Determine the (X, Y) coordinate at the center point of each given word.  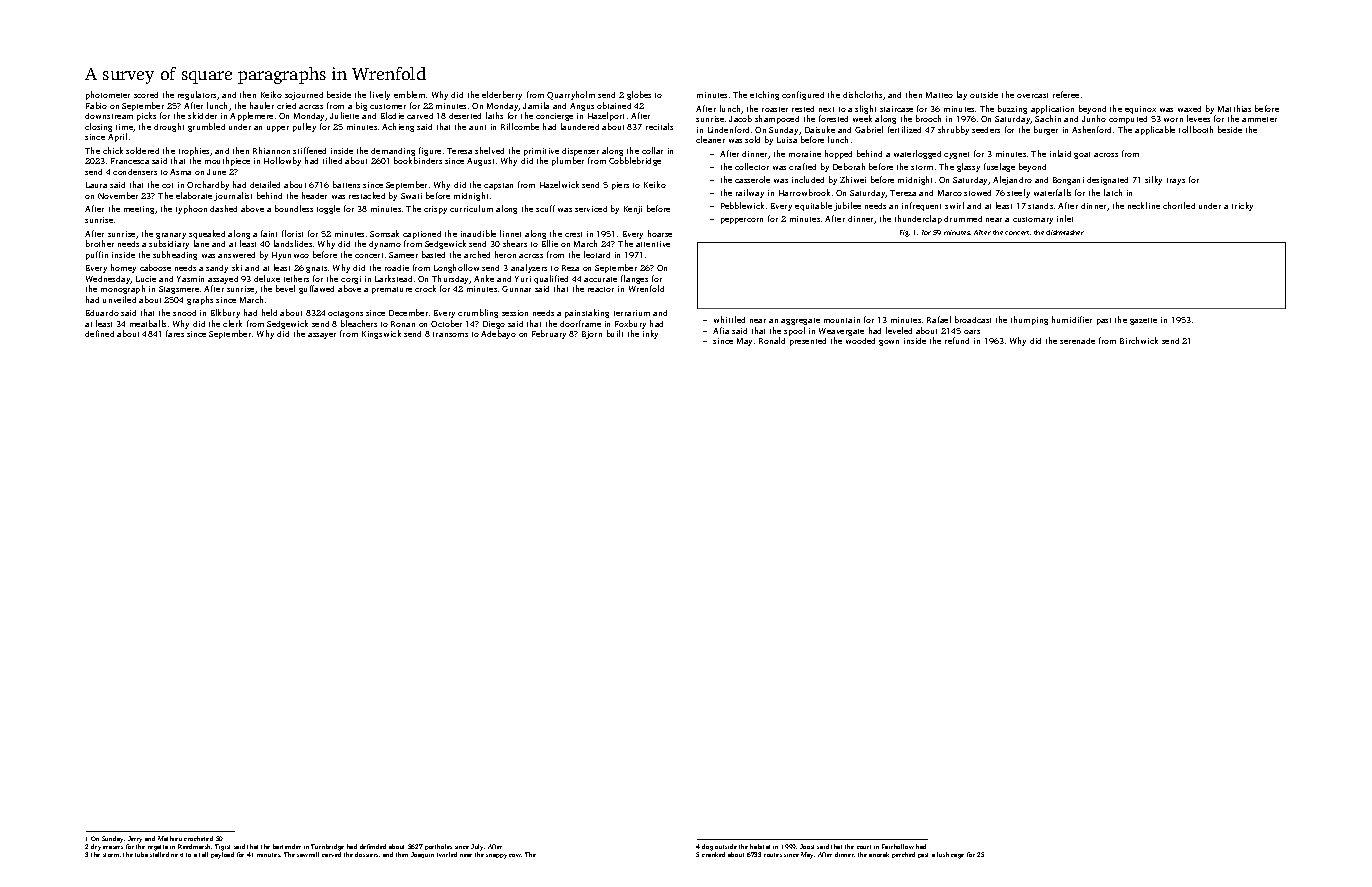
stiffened (309, 150)
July (478, 847)
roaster (775, 109)
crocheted (198, 838)
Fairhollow (898, 846)
